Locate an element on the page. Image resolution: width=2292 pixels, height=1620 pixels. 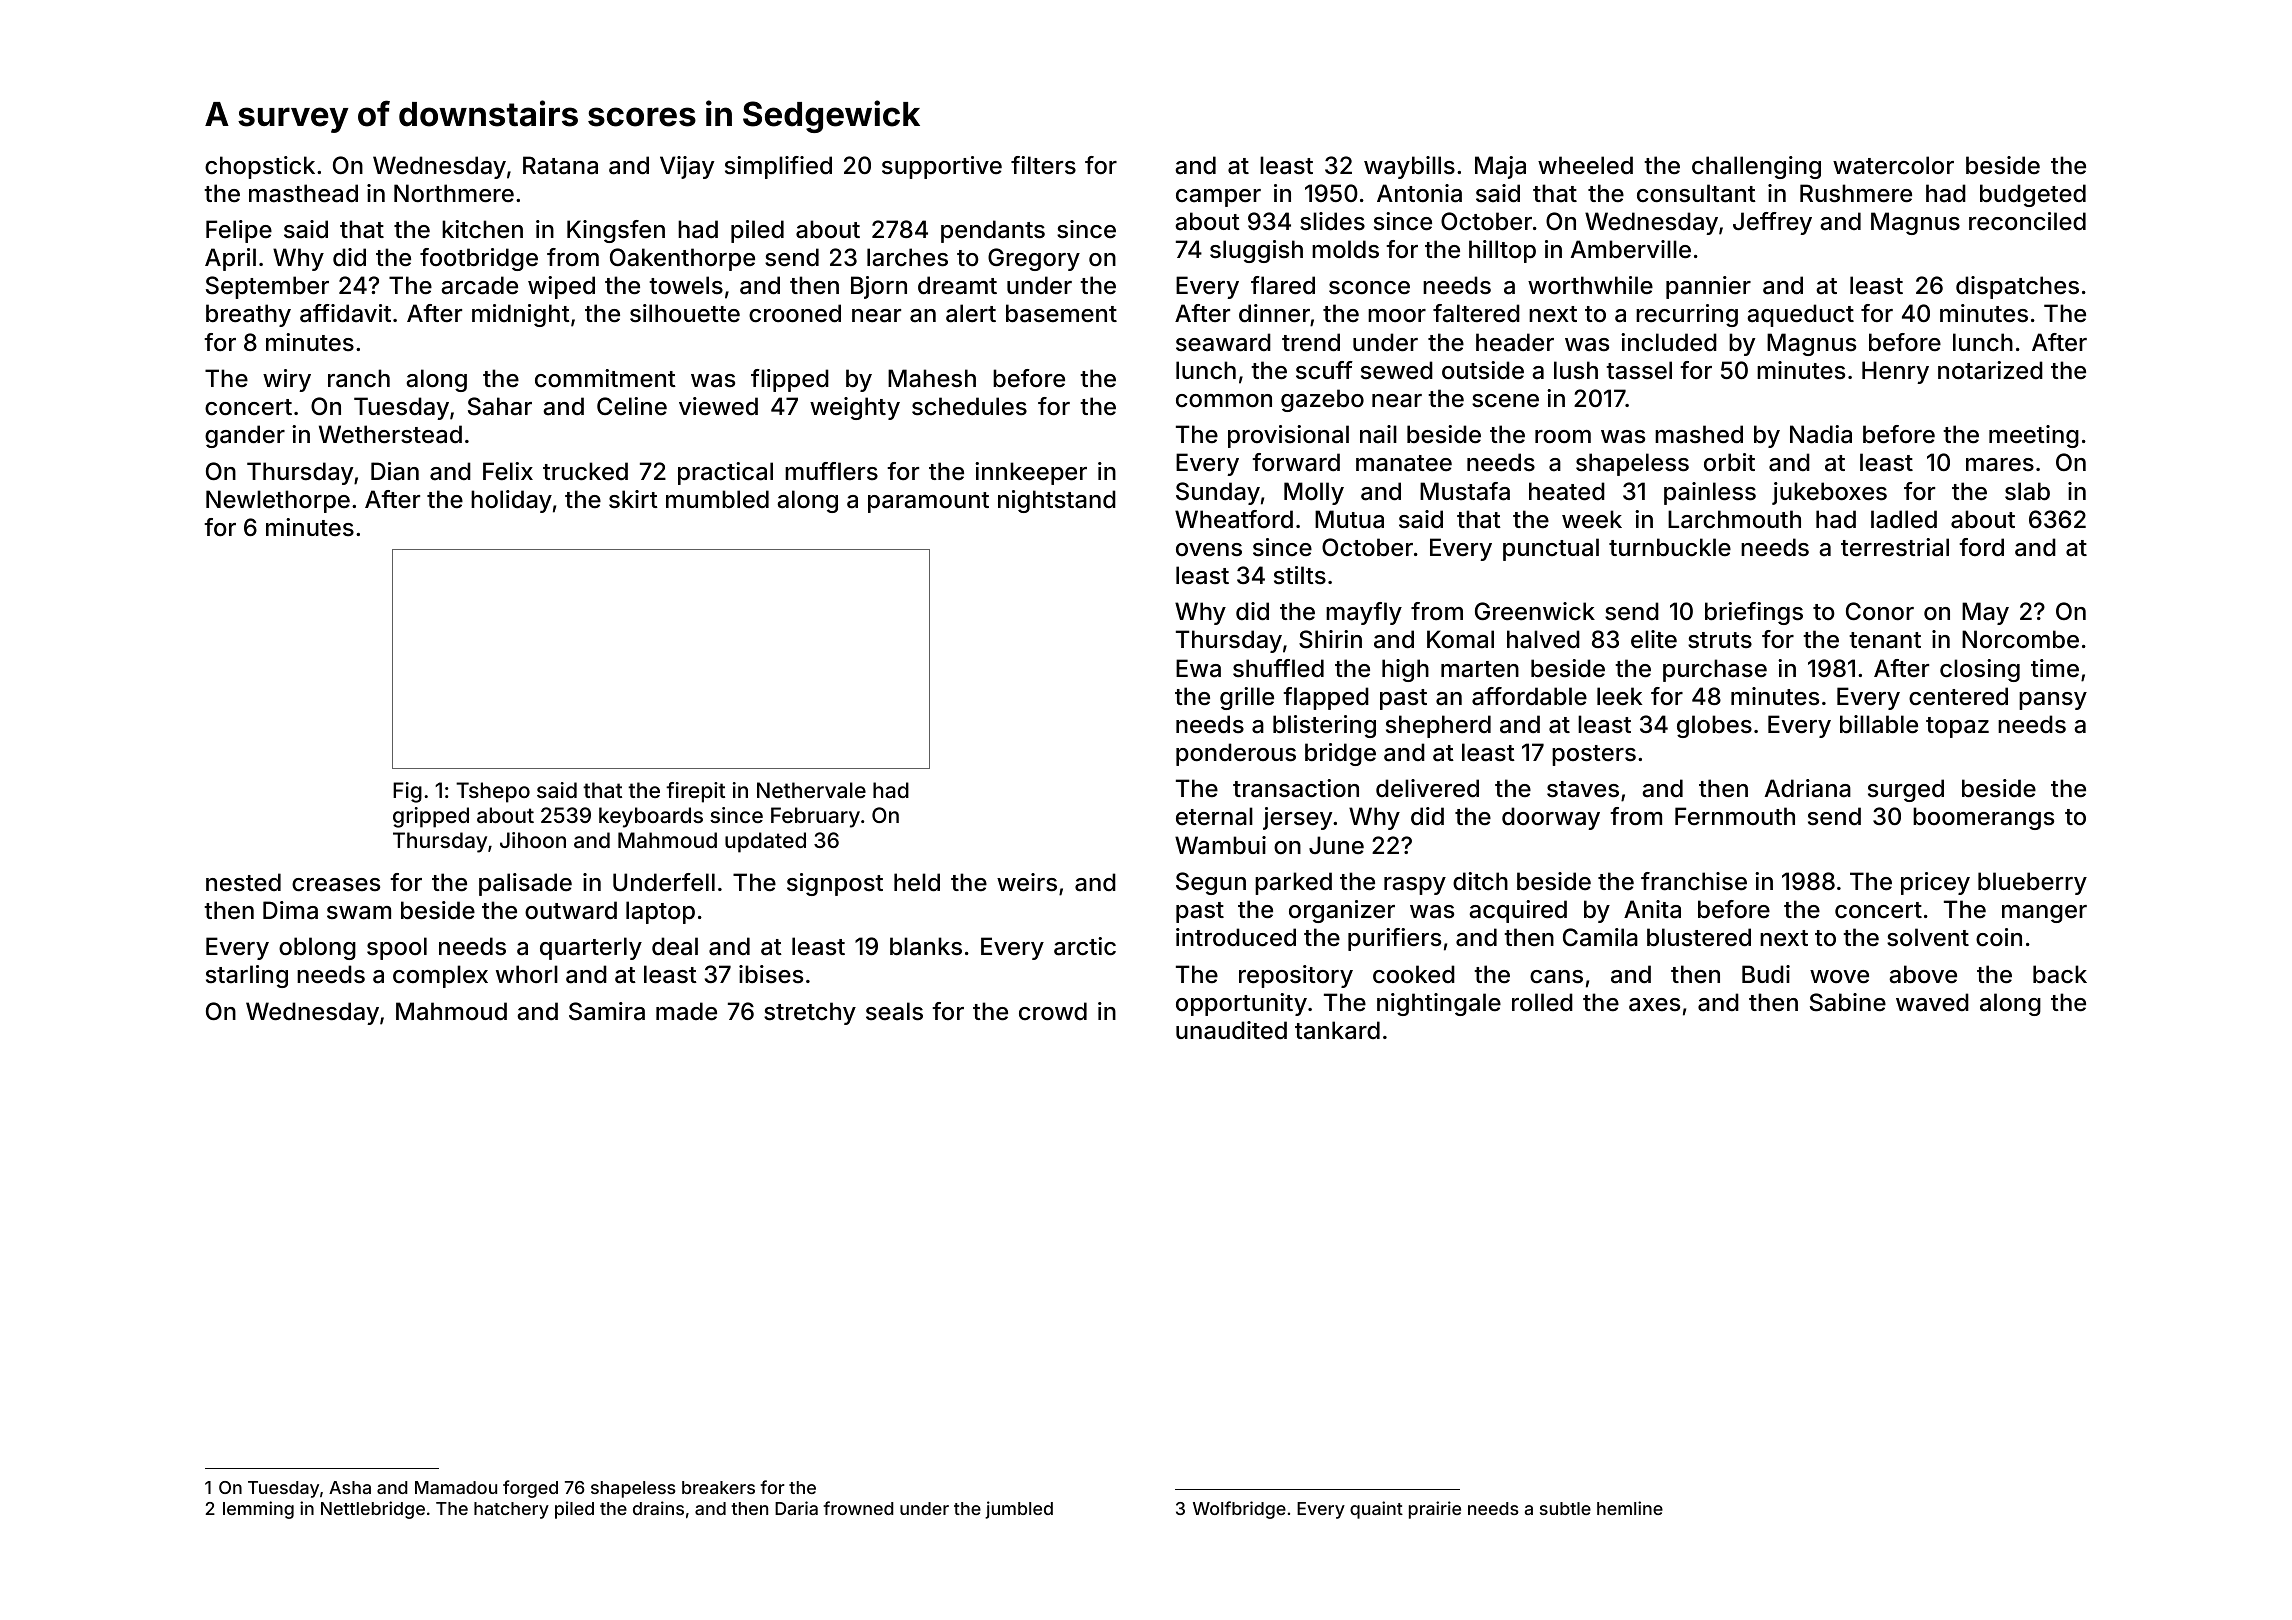
hemline is located at coordinates (1630, 1508).
